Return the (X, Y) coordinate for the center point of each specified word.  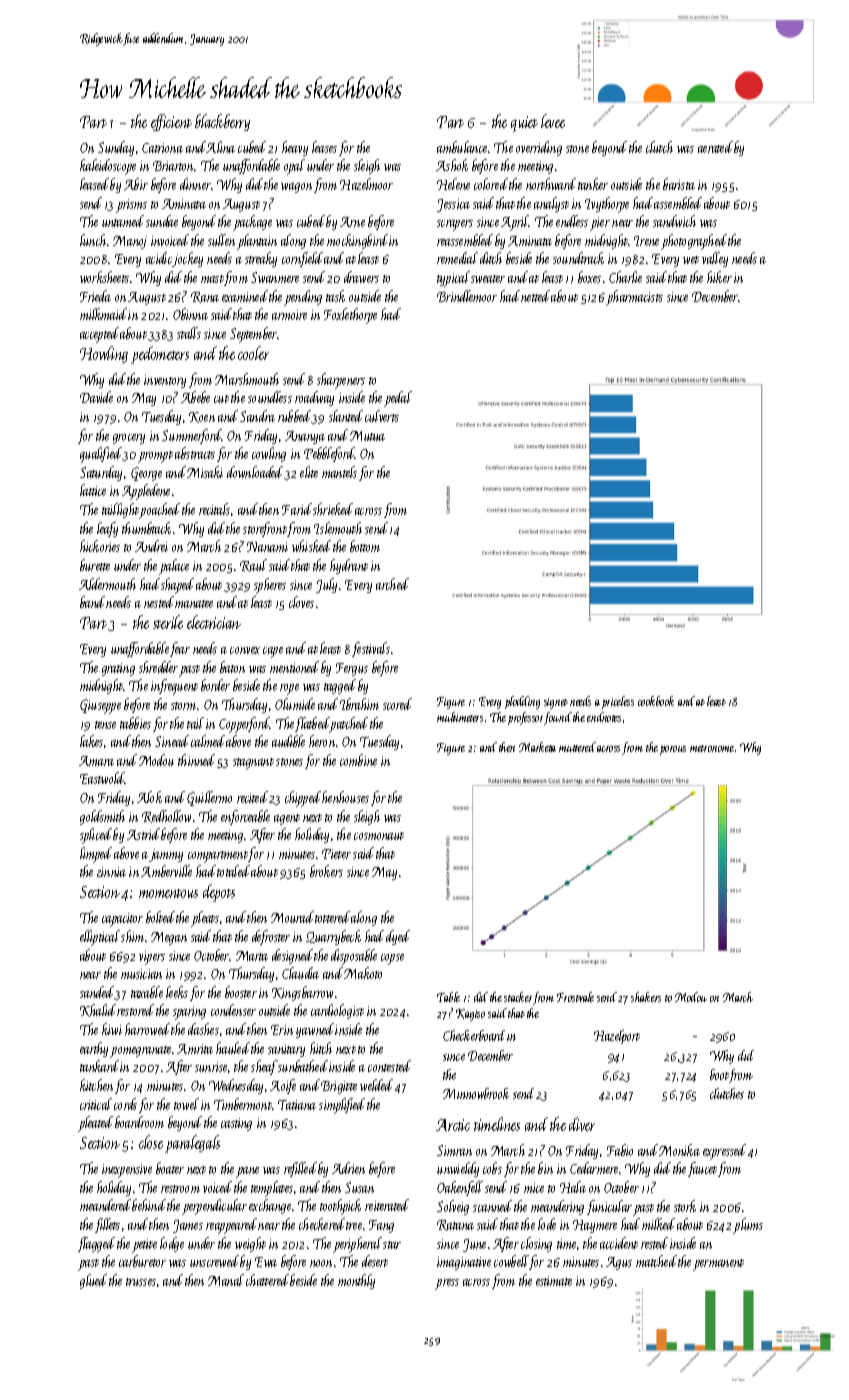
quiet (524, 124)
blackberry (222, 122)
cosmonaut (379, 836)
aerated (715, 147)
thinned (196, 760)
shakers (646, 997)
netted (535, 296)
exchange (270, 1206)
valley (715, 259)
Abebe (195, 397)
